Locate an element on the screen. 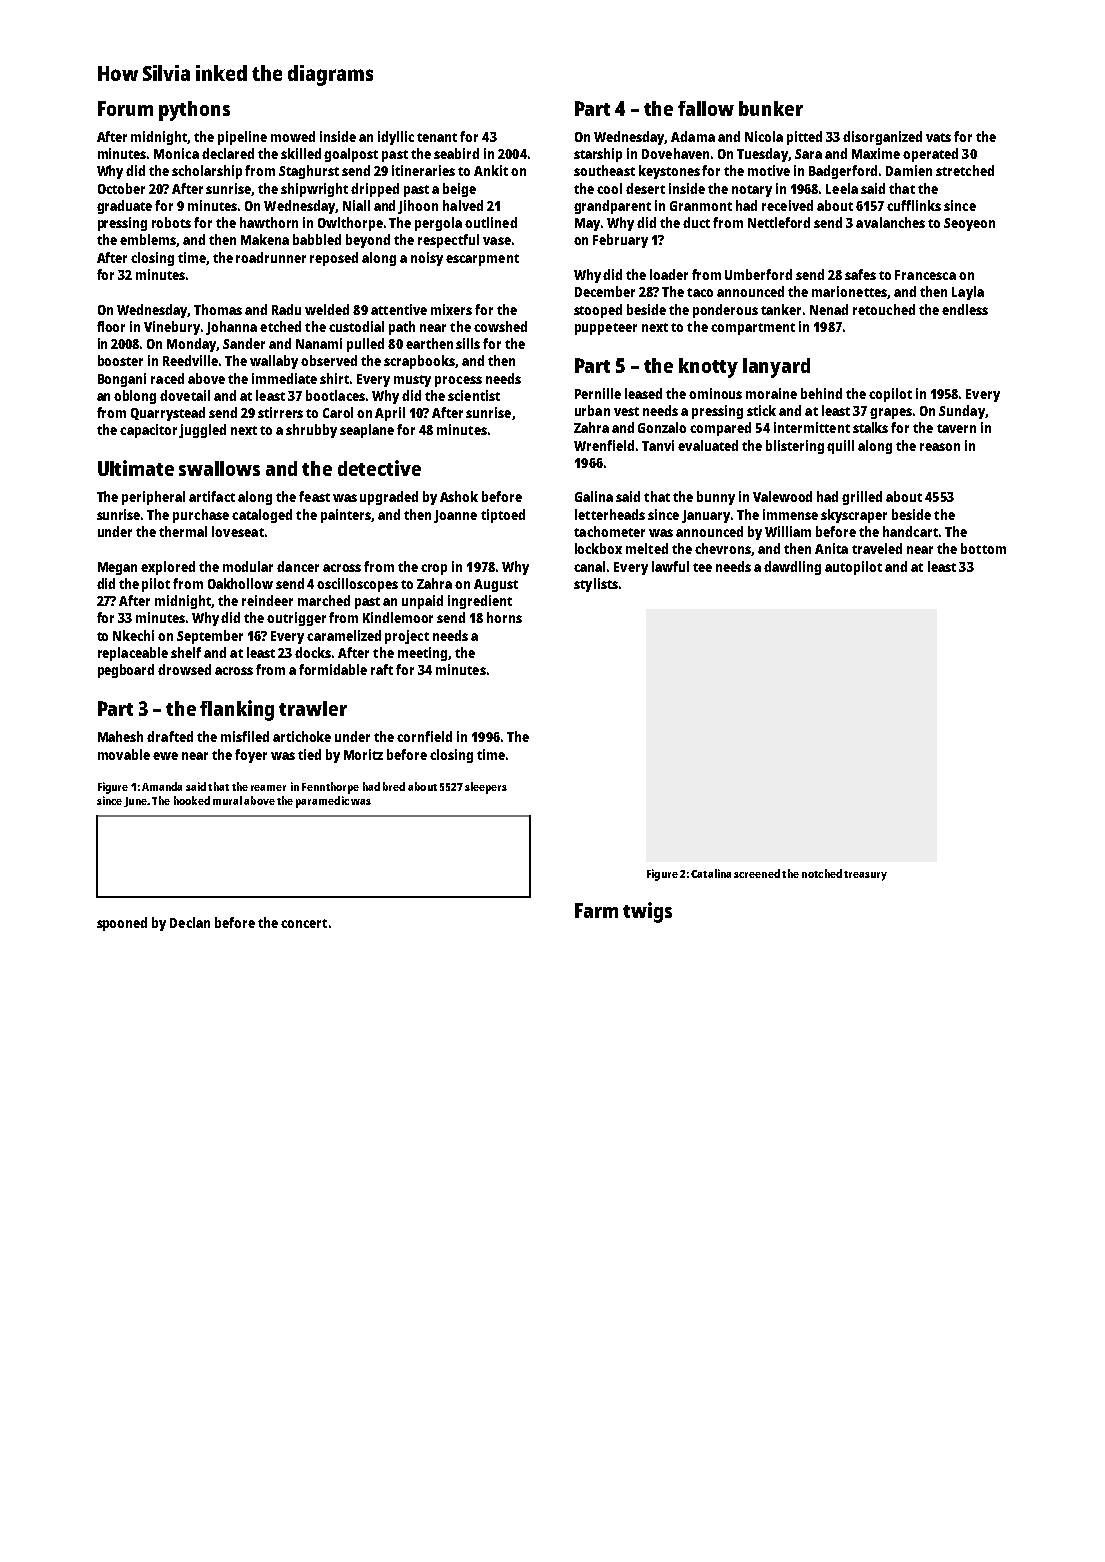  grilled is located at coordinates (862, 498).
